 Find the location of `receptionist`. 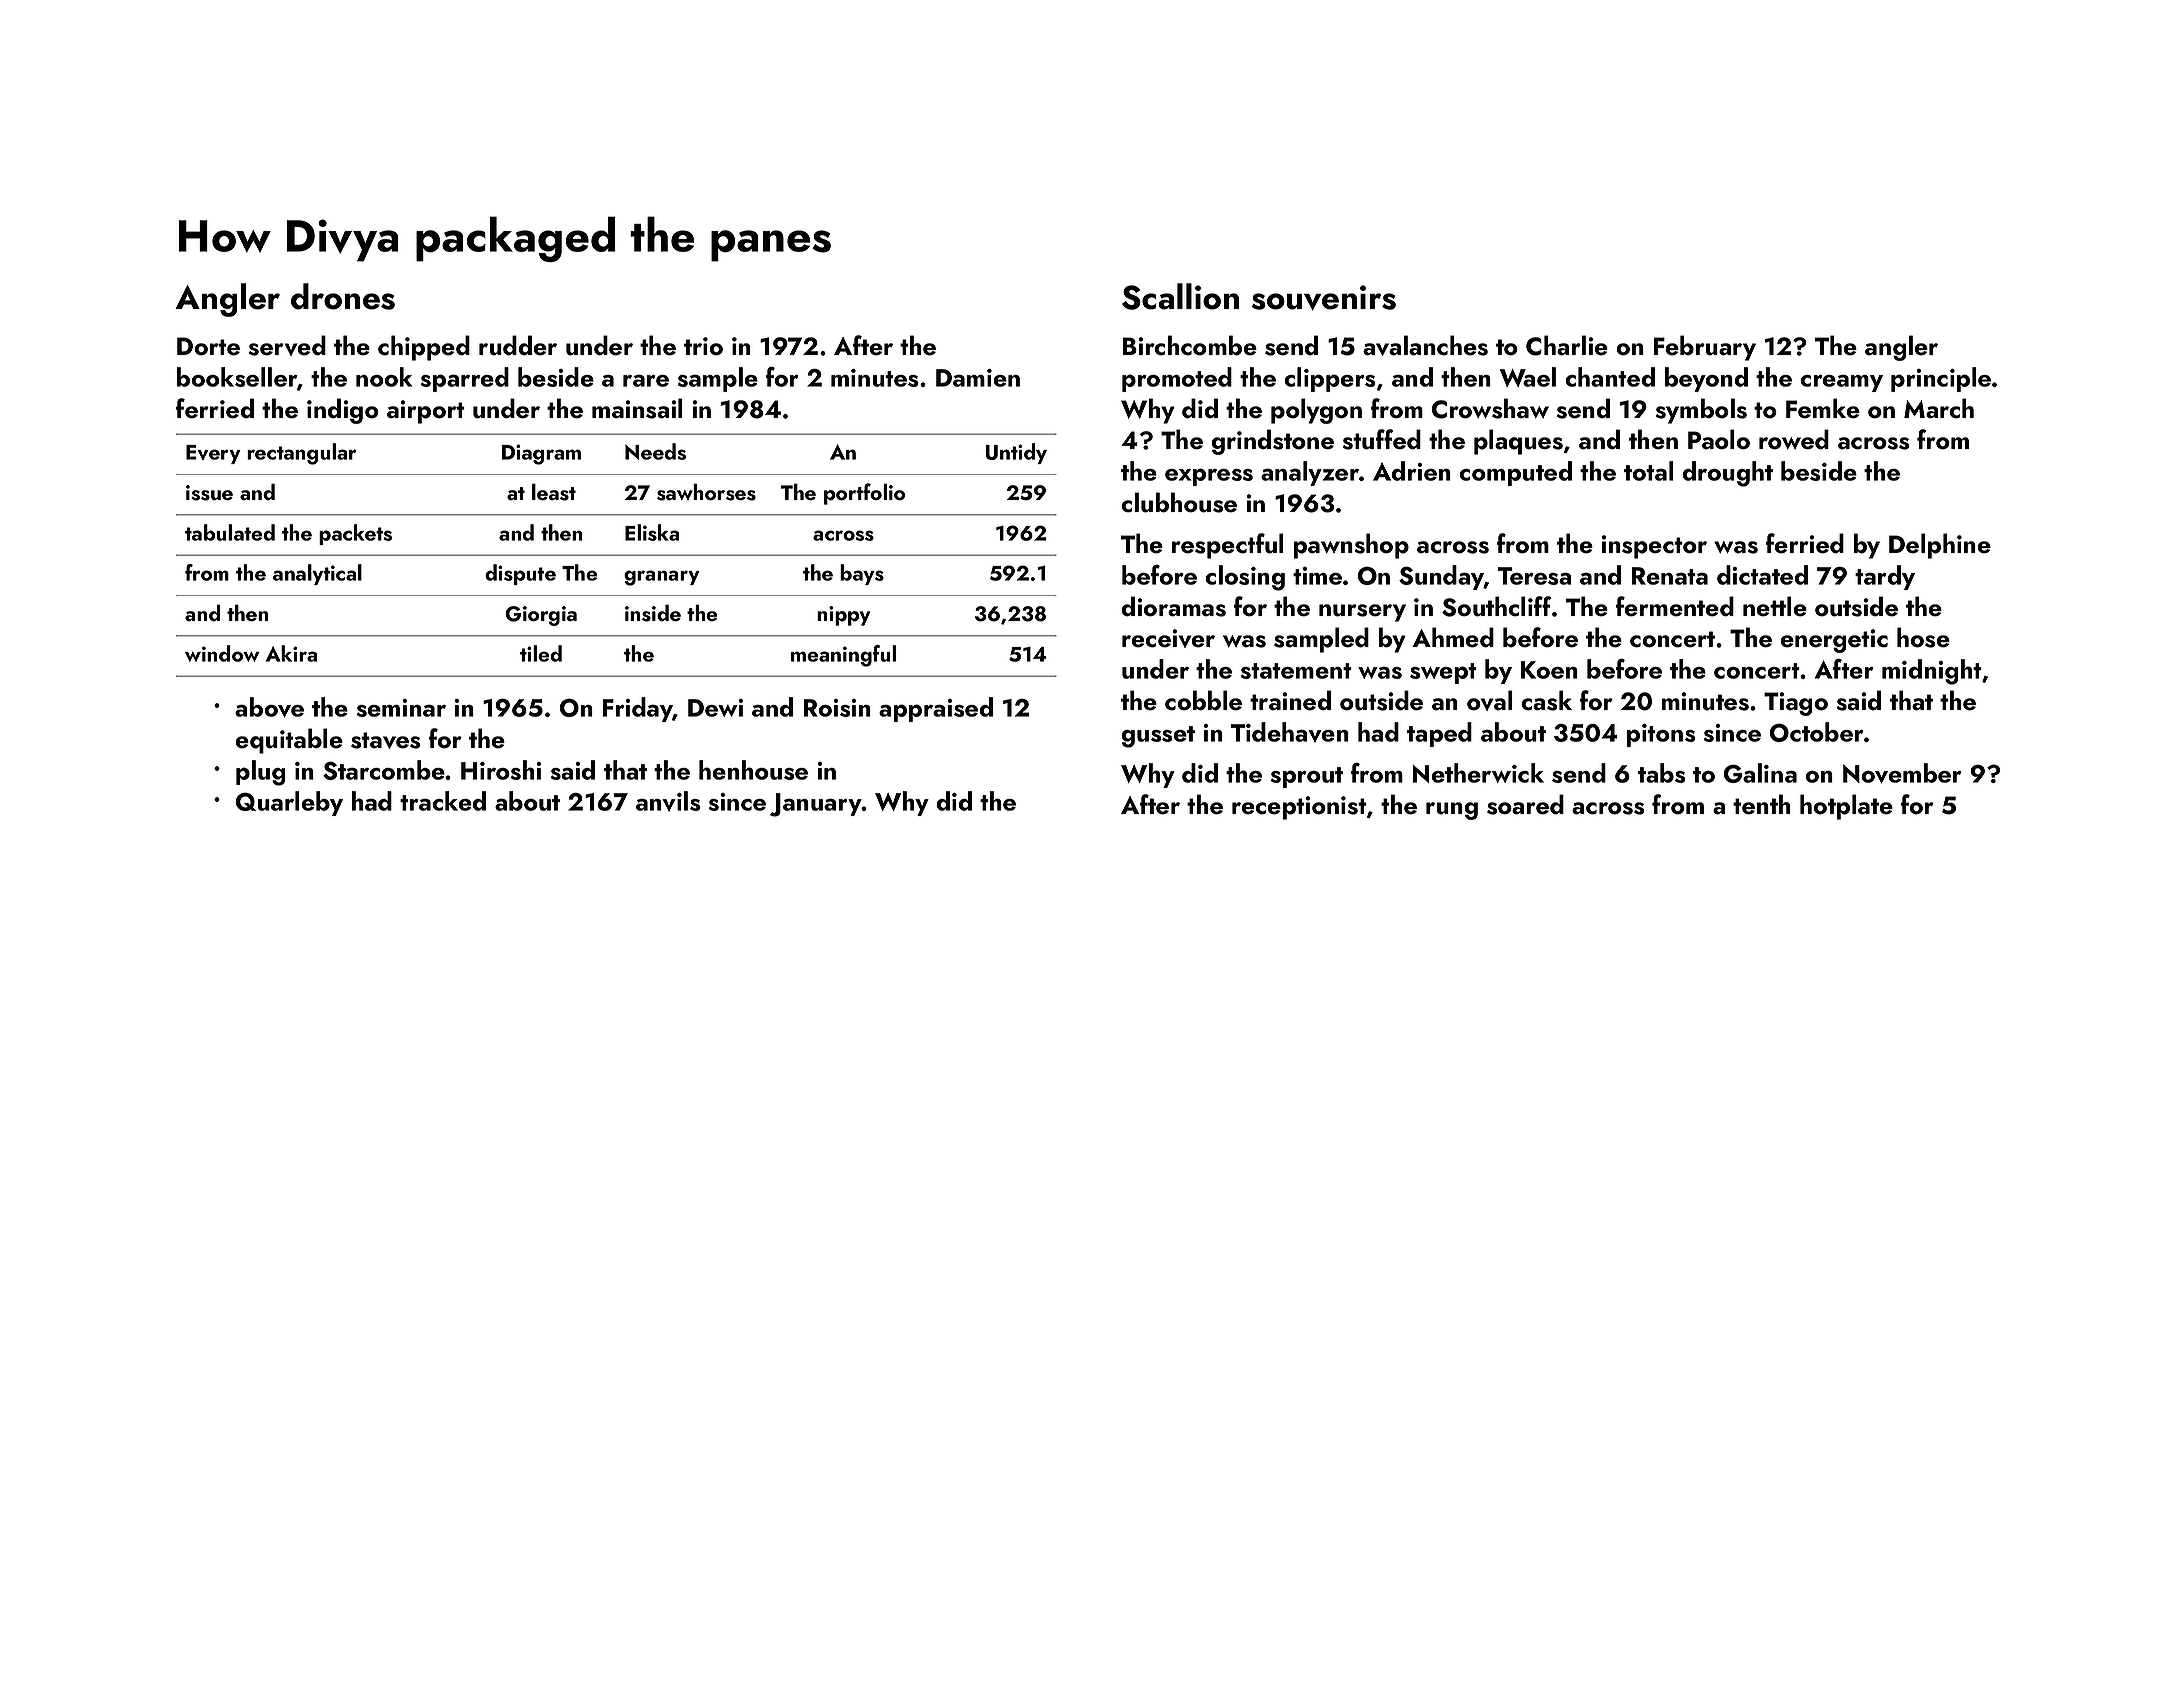

receptionist is located at coordinates (1299, 808).
